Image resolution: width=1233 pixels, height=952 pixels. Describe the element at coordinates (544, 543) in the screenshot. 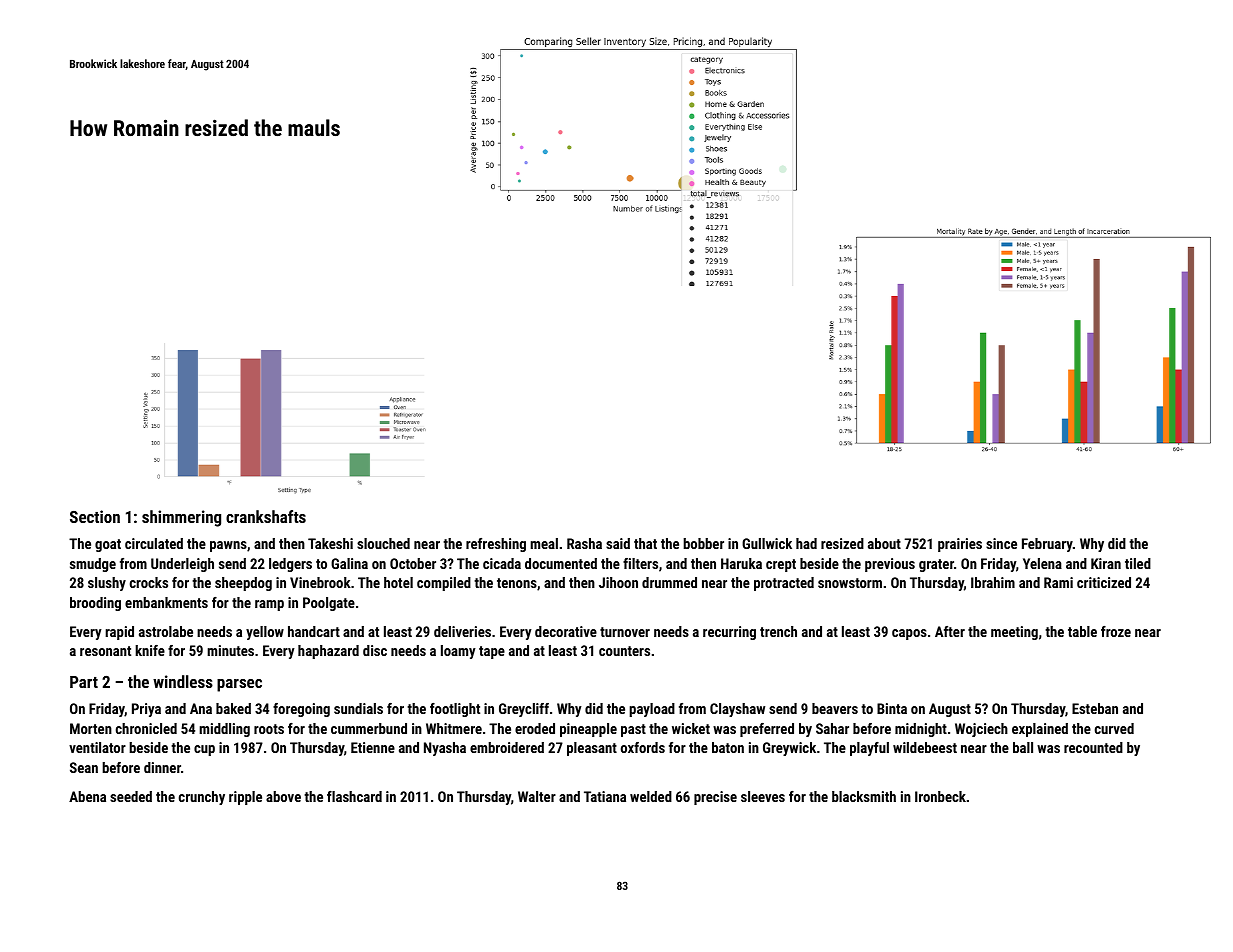

I see `meal` at that location.
